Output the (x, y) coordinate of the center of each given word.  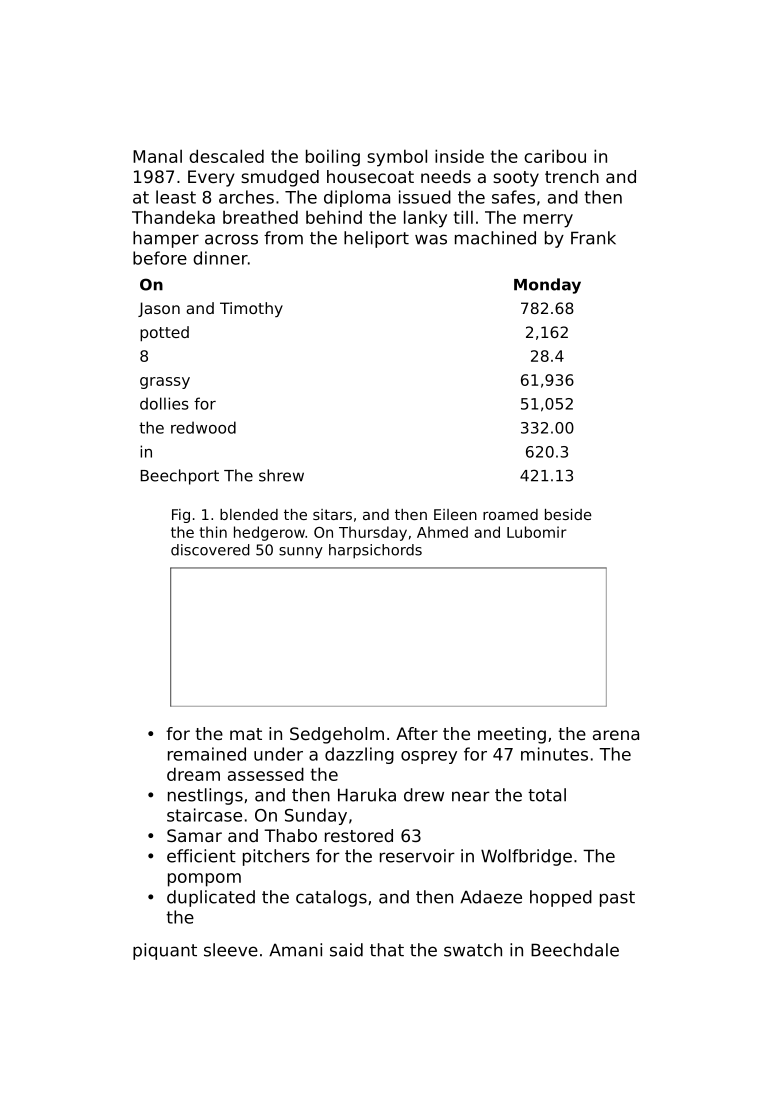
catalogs (331, 898)
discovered (210, 550)
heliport (376, 239)
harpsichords (375, 551)
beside (568, 514)
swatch (473, 950)
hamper (166, 239)
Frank (593, 238)
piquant (165, 951)
